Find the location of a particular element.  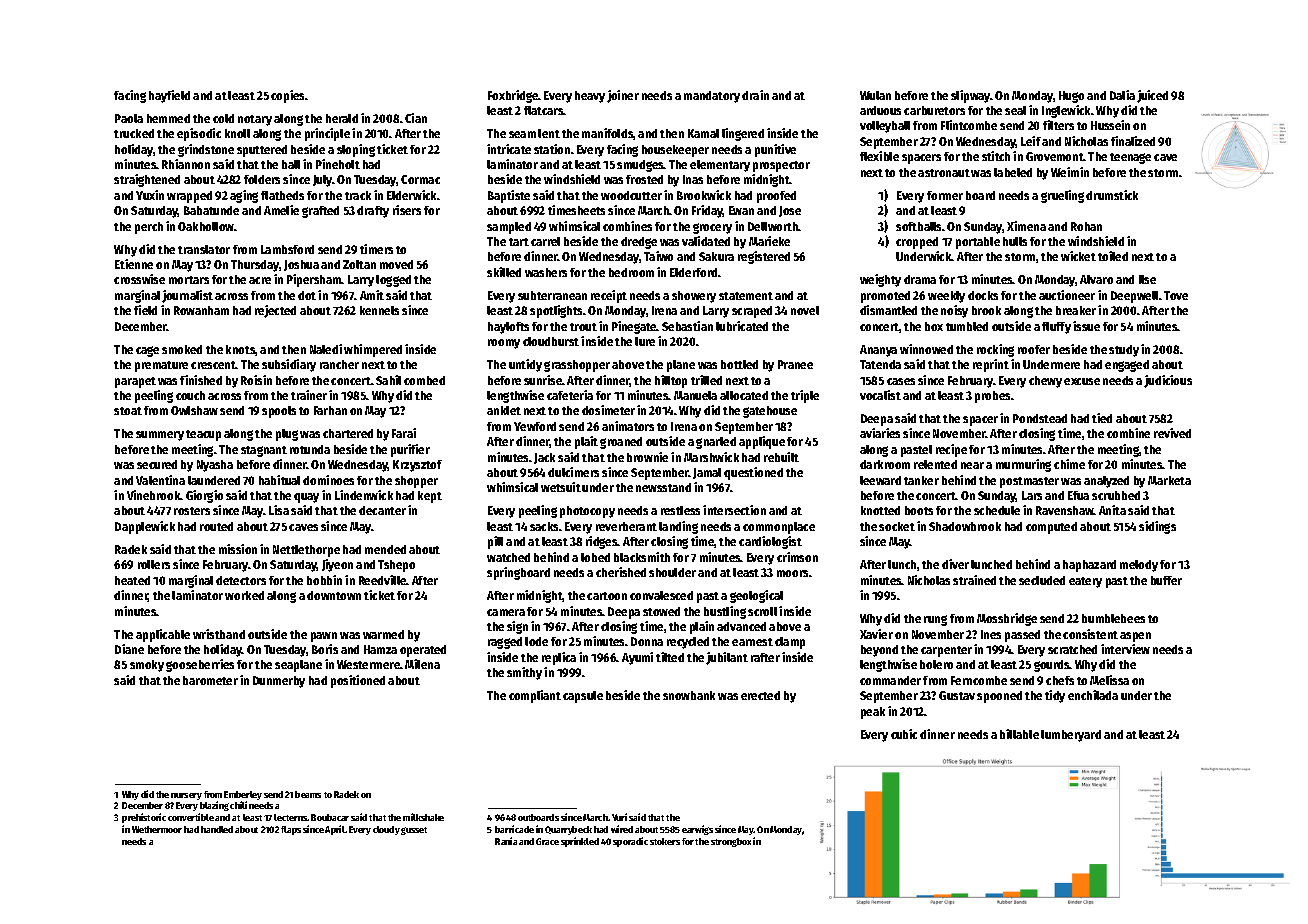

journalist is located at coordinates (187, 296).
